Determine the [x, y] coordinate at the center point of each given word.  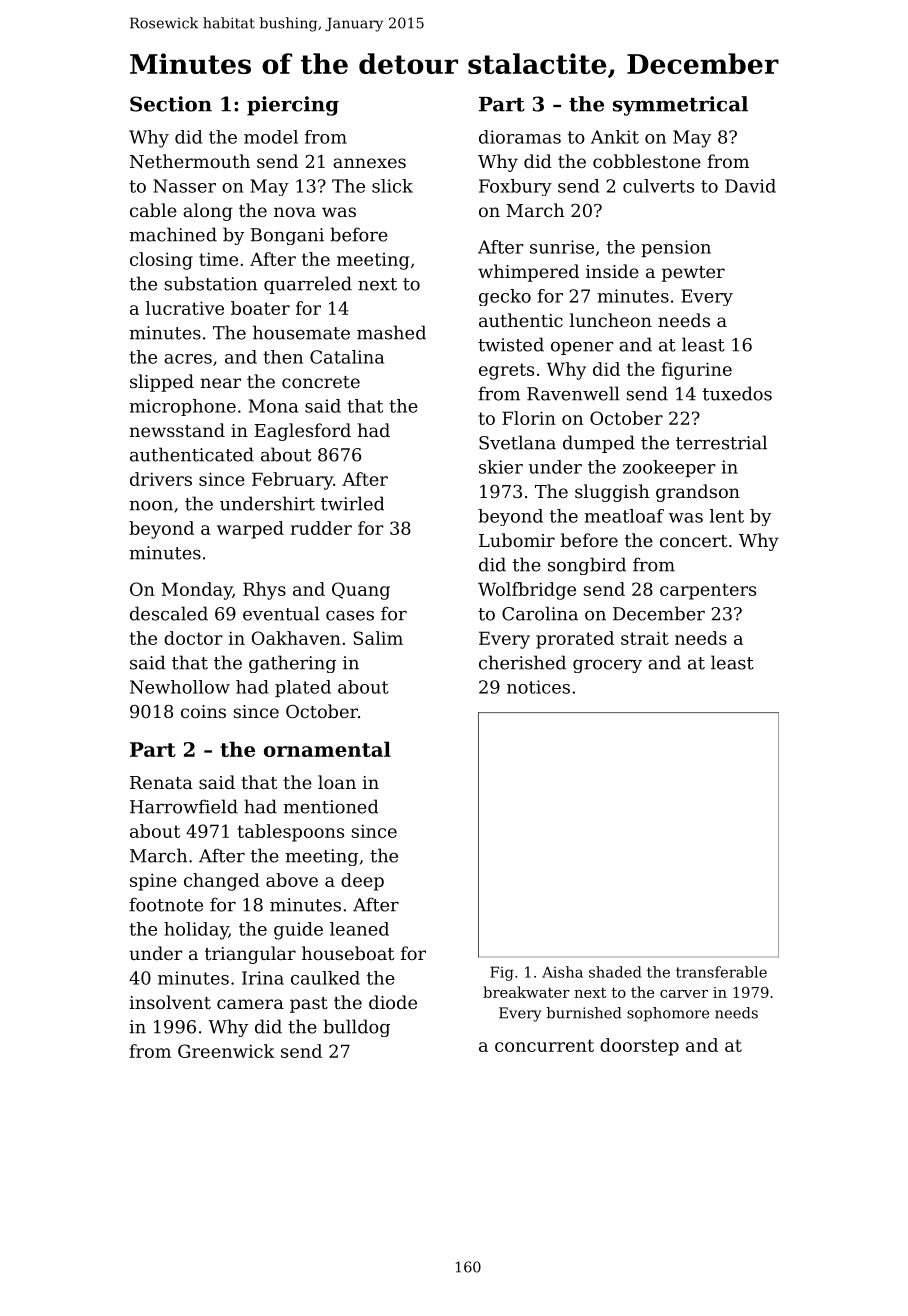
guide [298, 931]
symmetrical [680, 106]
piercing [293, 106]
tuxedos [737, 393]
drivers [161, 479]
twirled [352, 503]
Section [171, 104]
